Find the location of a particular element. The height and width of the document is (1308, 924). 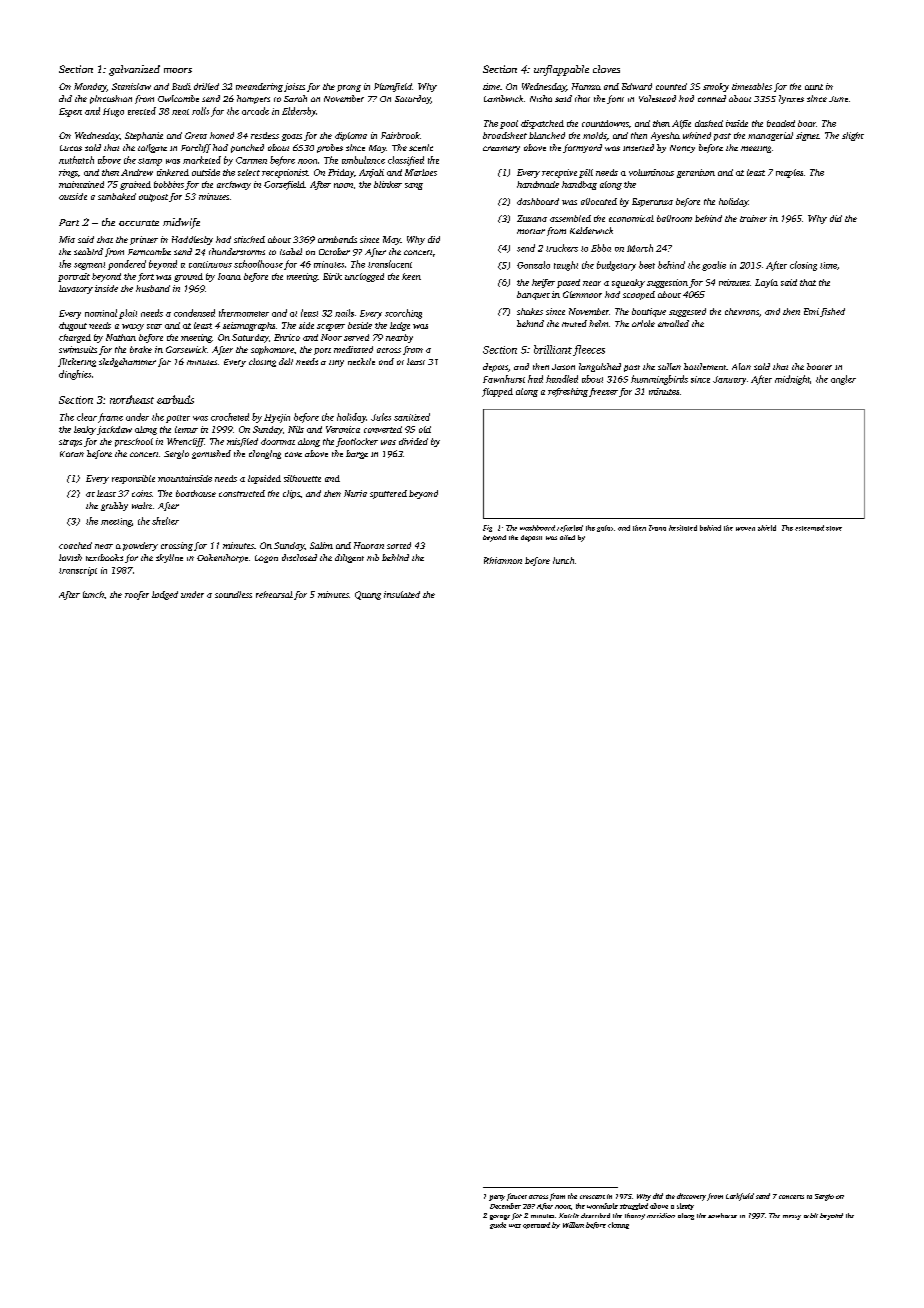

garage is located at coordinates (500, 1217).
